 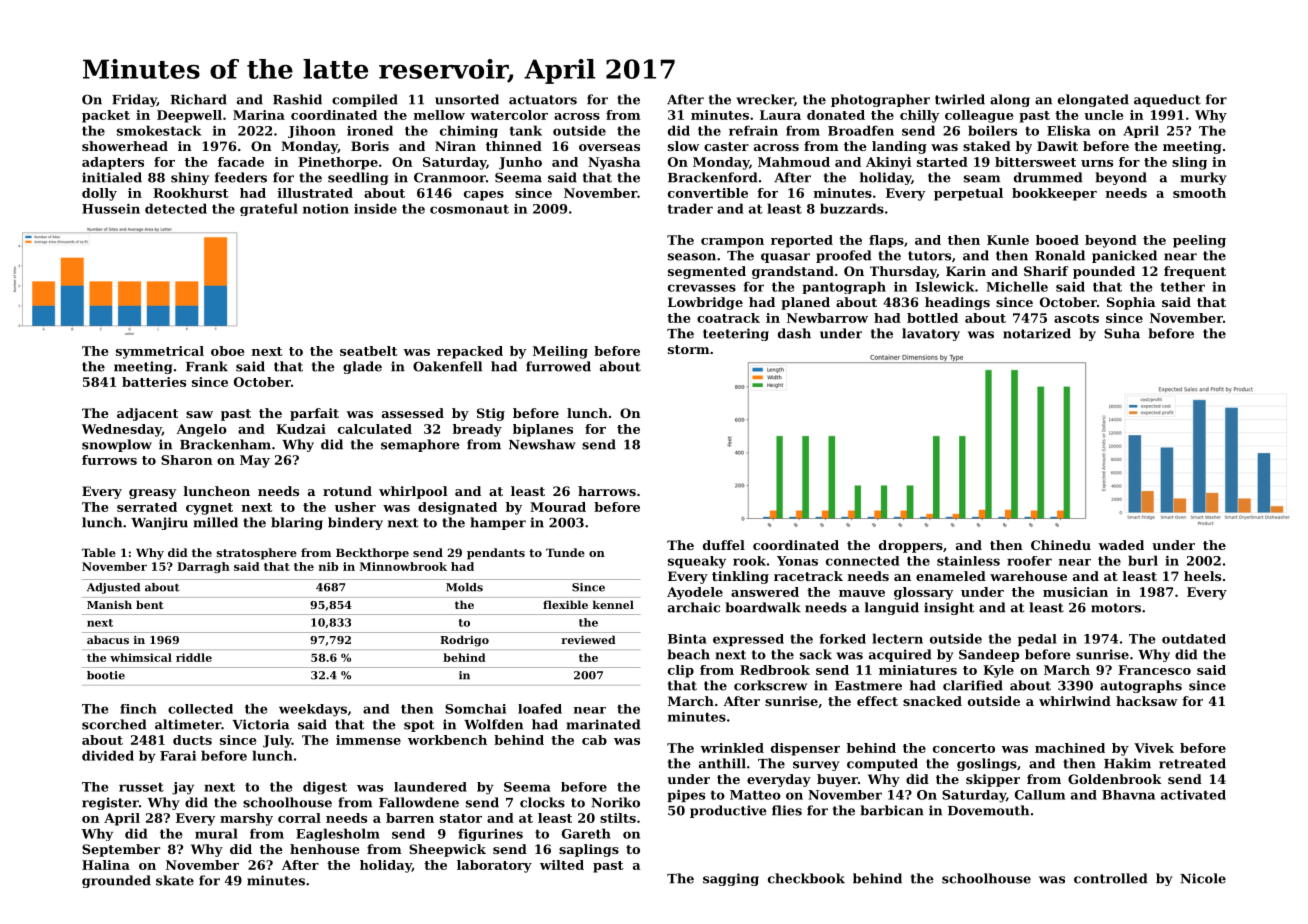 I want to click on crevasses, so click(x=702, y=288).
